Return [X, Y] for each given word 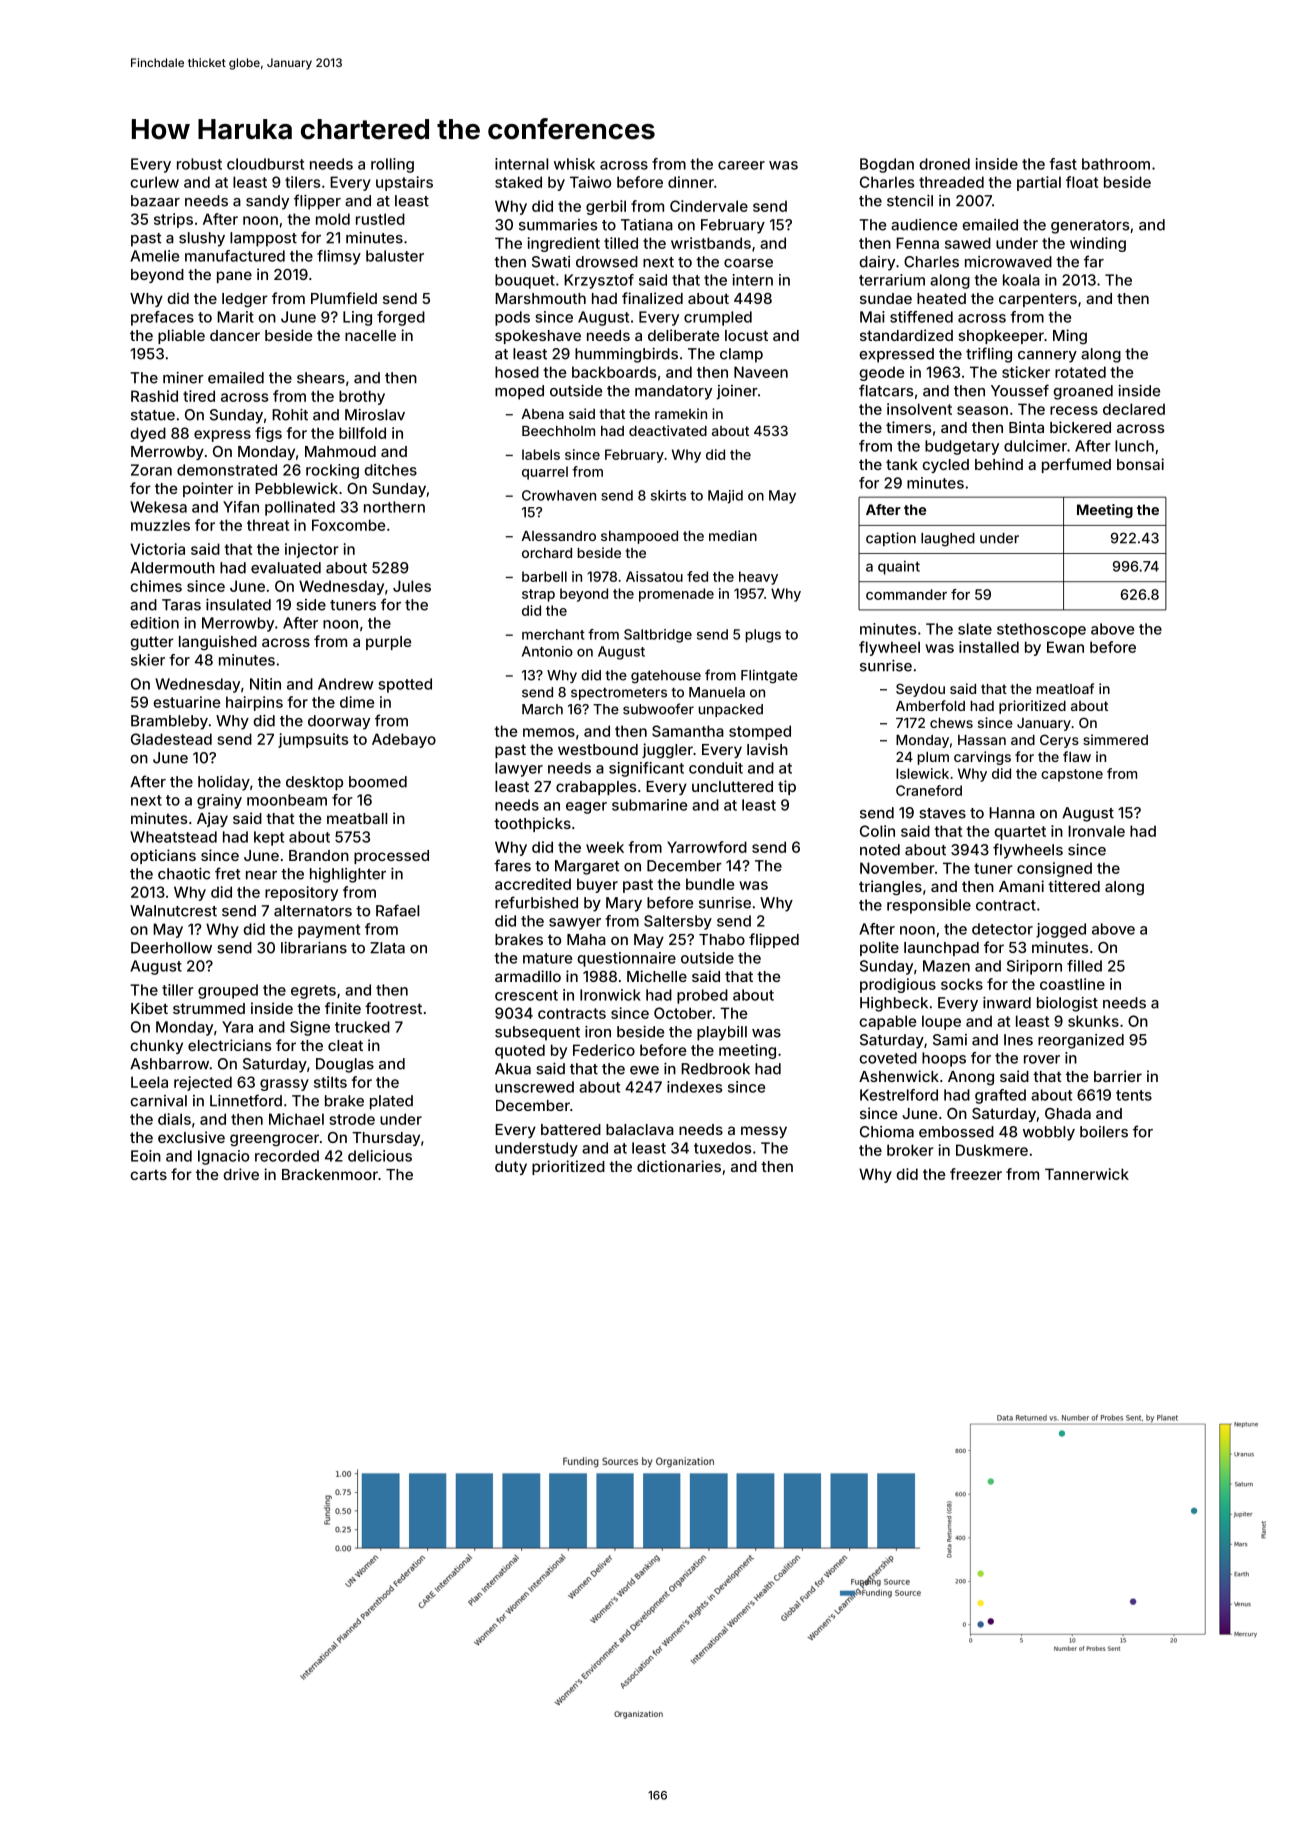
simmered [1115, 739]
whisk [574, 164]
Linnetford [246, 1100]
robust [199, 164]
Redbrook [715, 1069]
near [261, 875]
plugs [763, 636]
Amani [1021, 886]
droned [944, 164]
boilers [1104, 1132]
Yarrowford [707, 847]
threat [268, 525]
